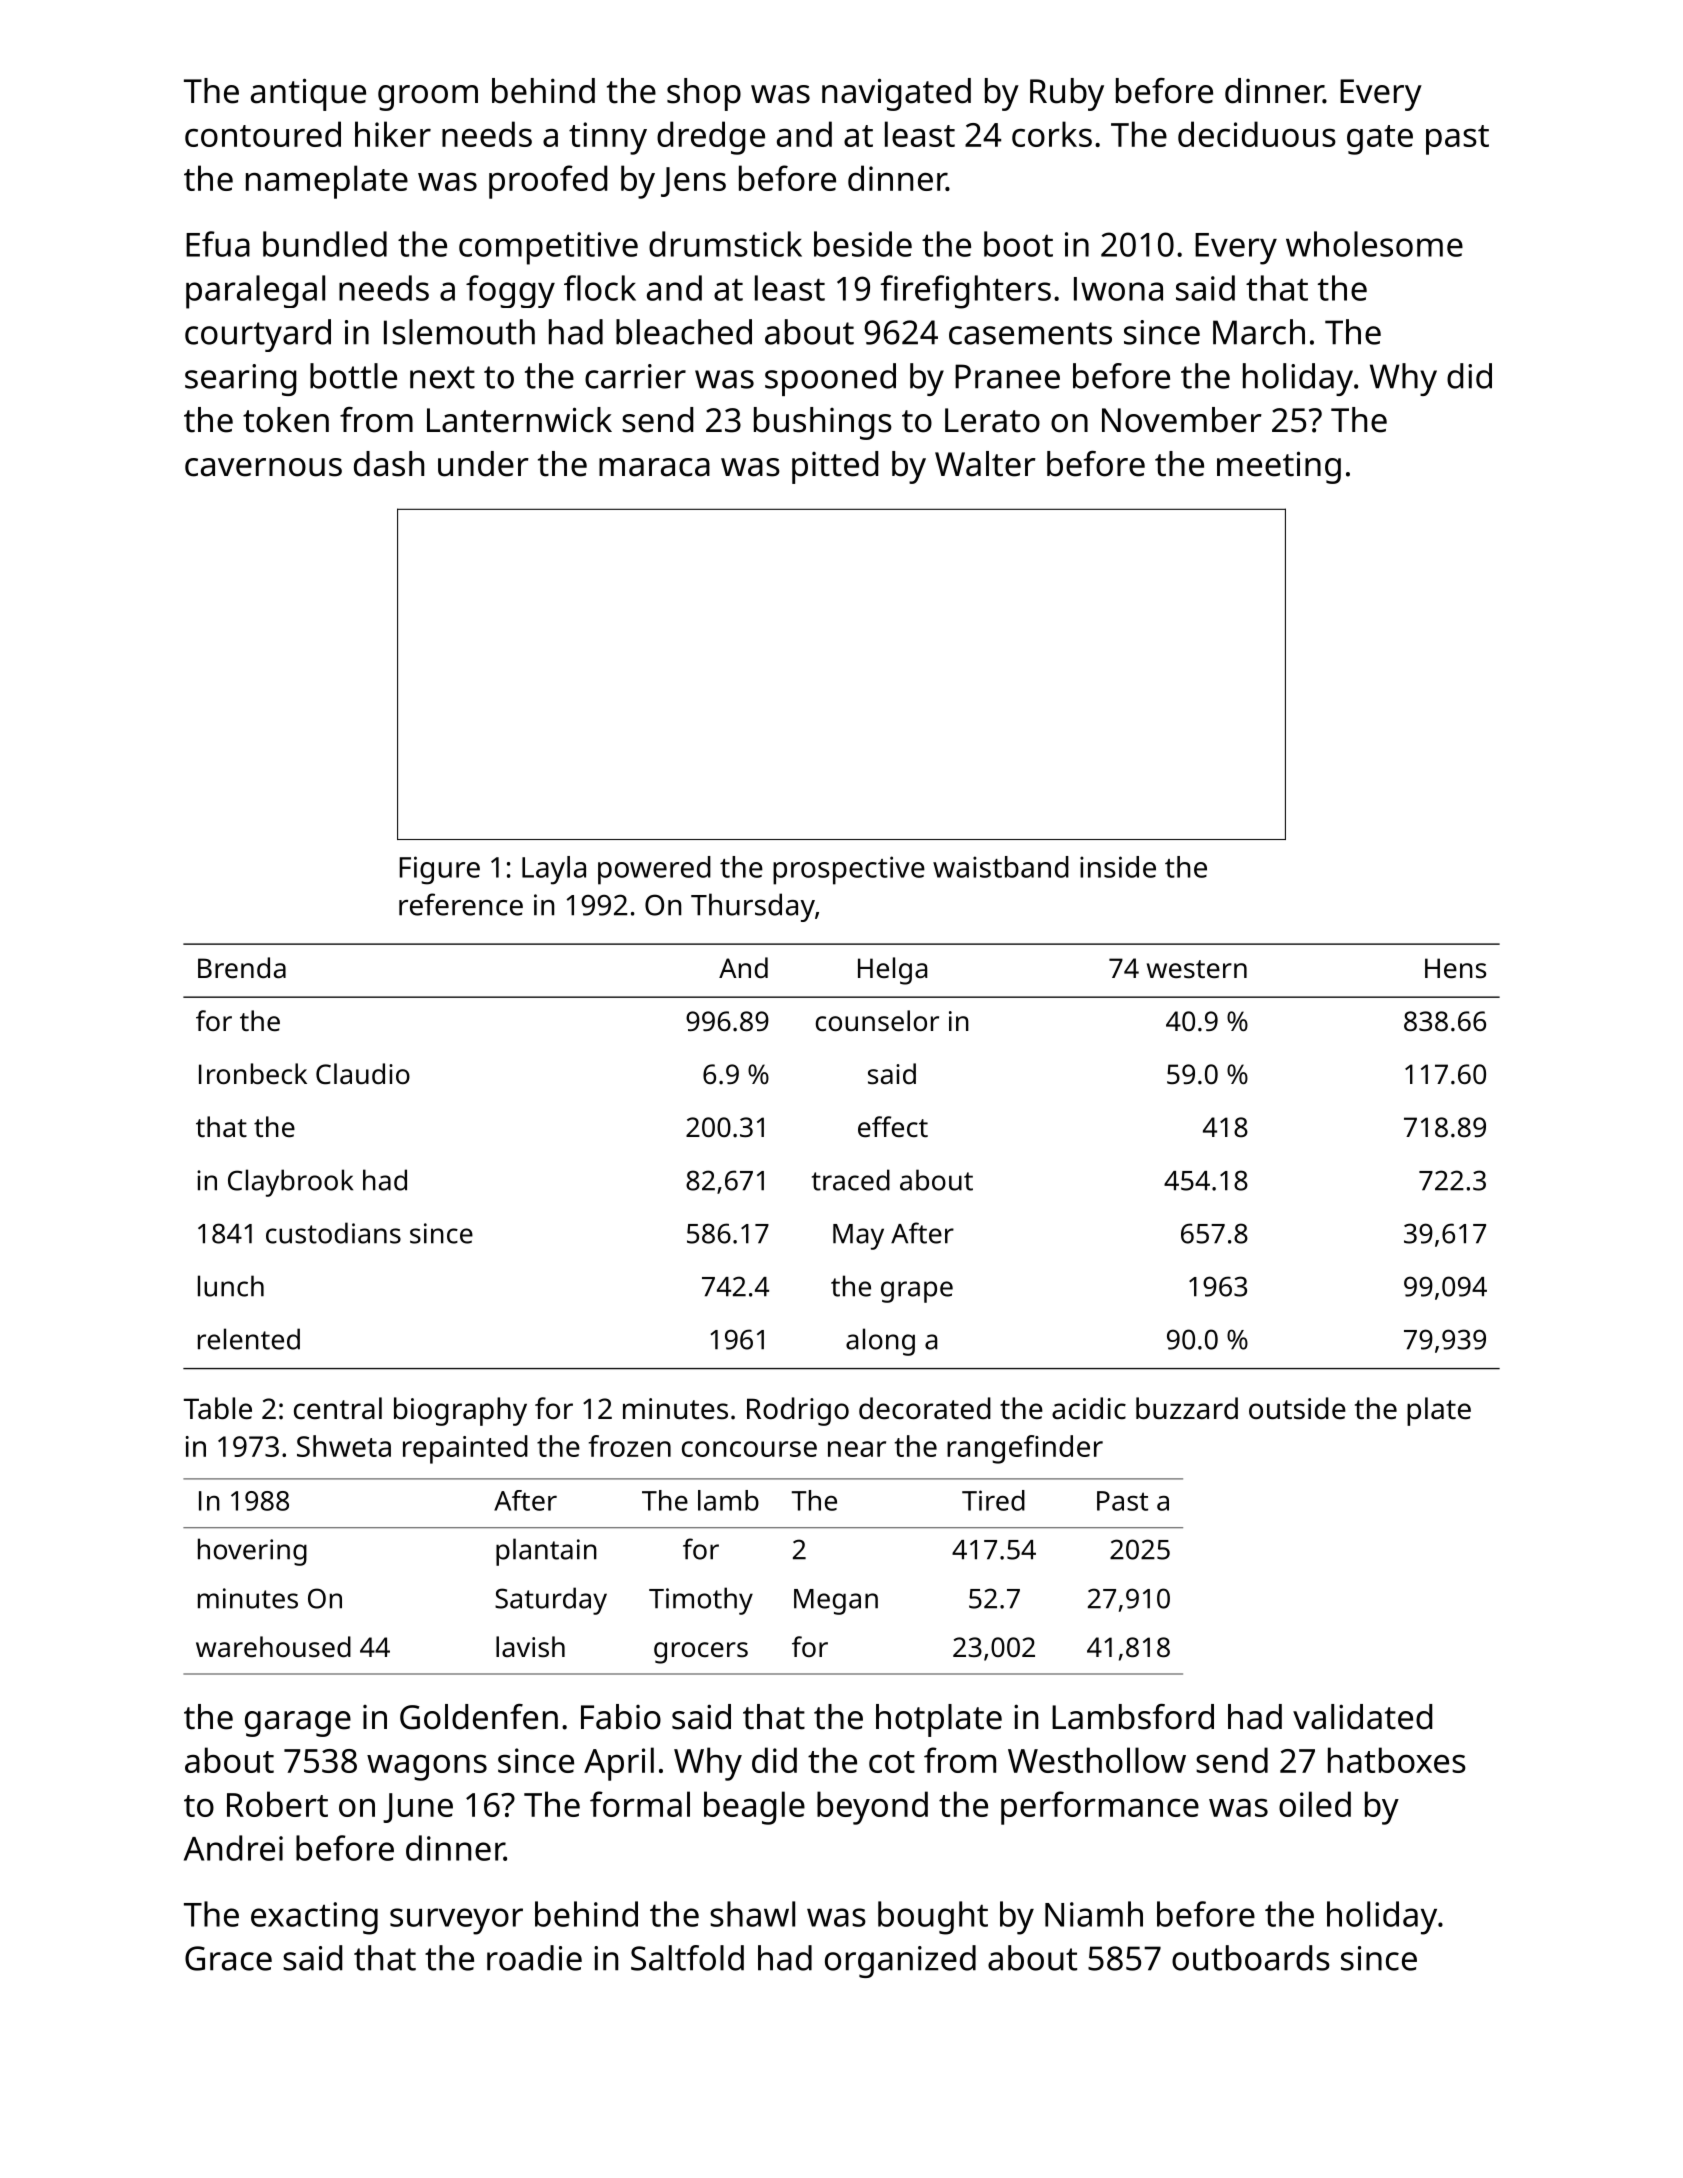 The height and width of the page is (2178, 1683). Describe the element at coordinates (630, 1446) in the page. I see `frozen` at that location.
